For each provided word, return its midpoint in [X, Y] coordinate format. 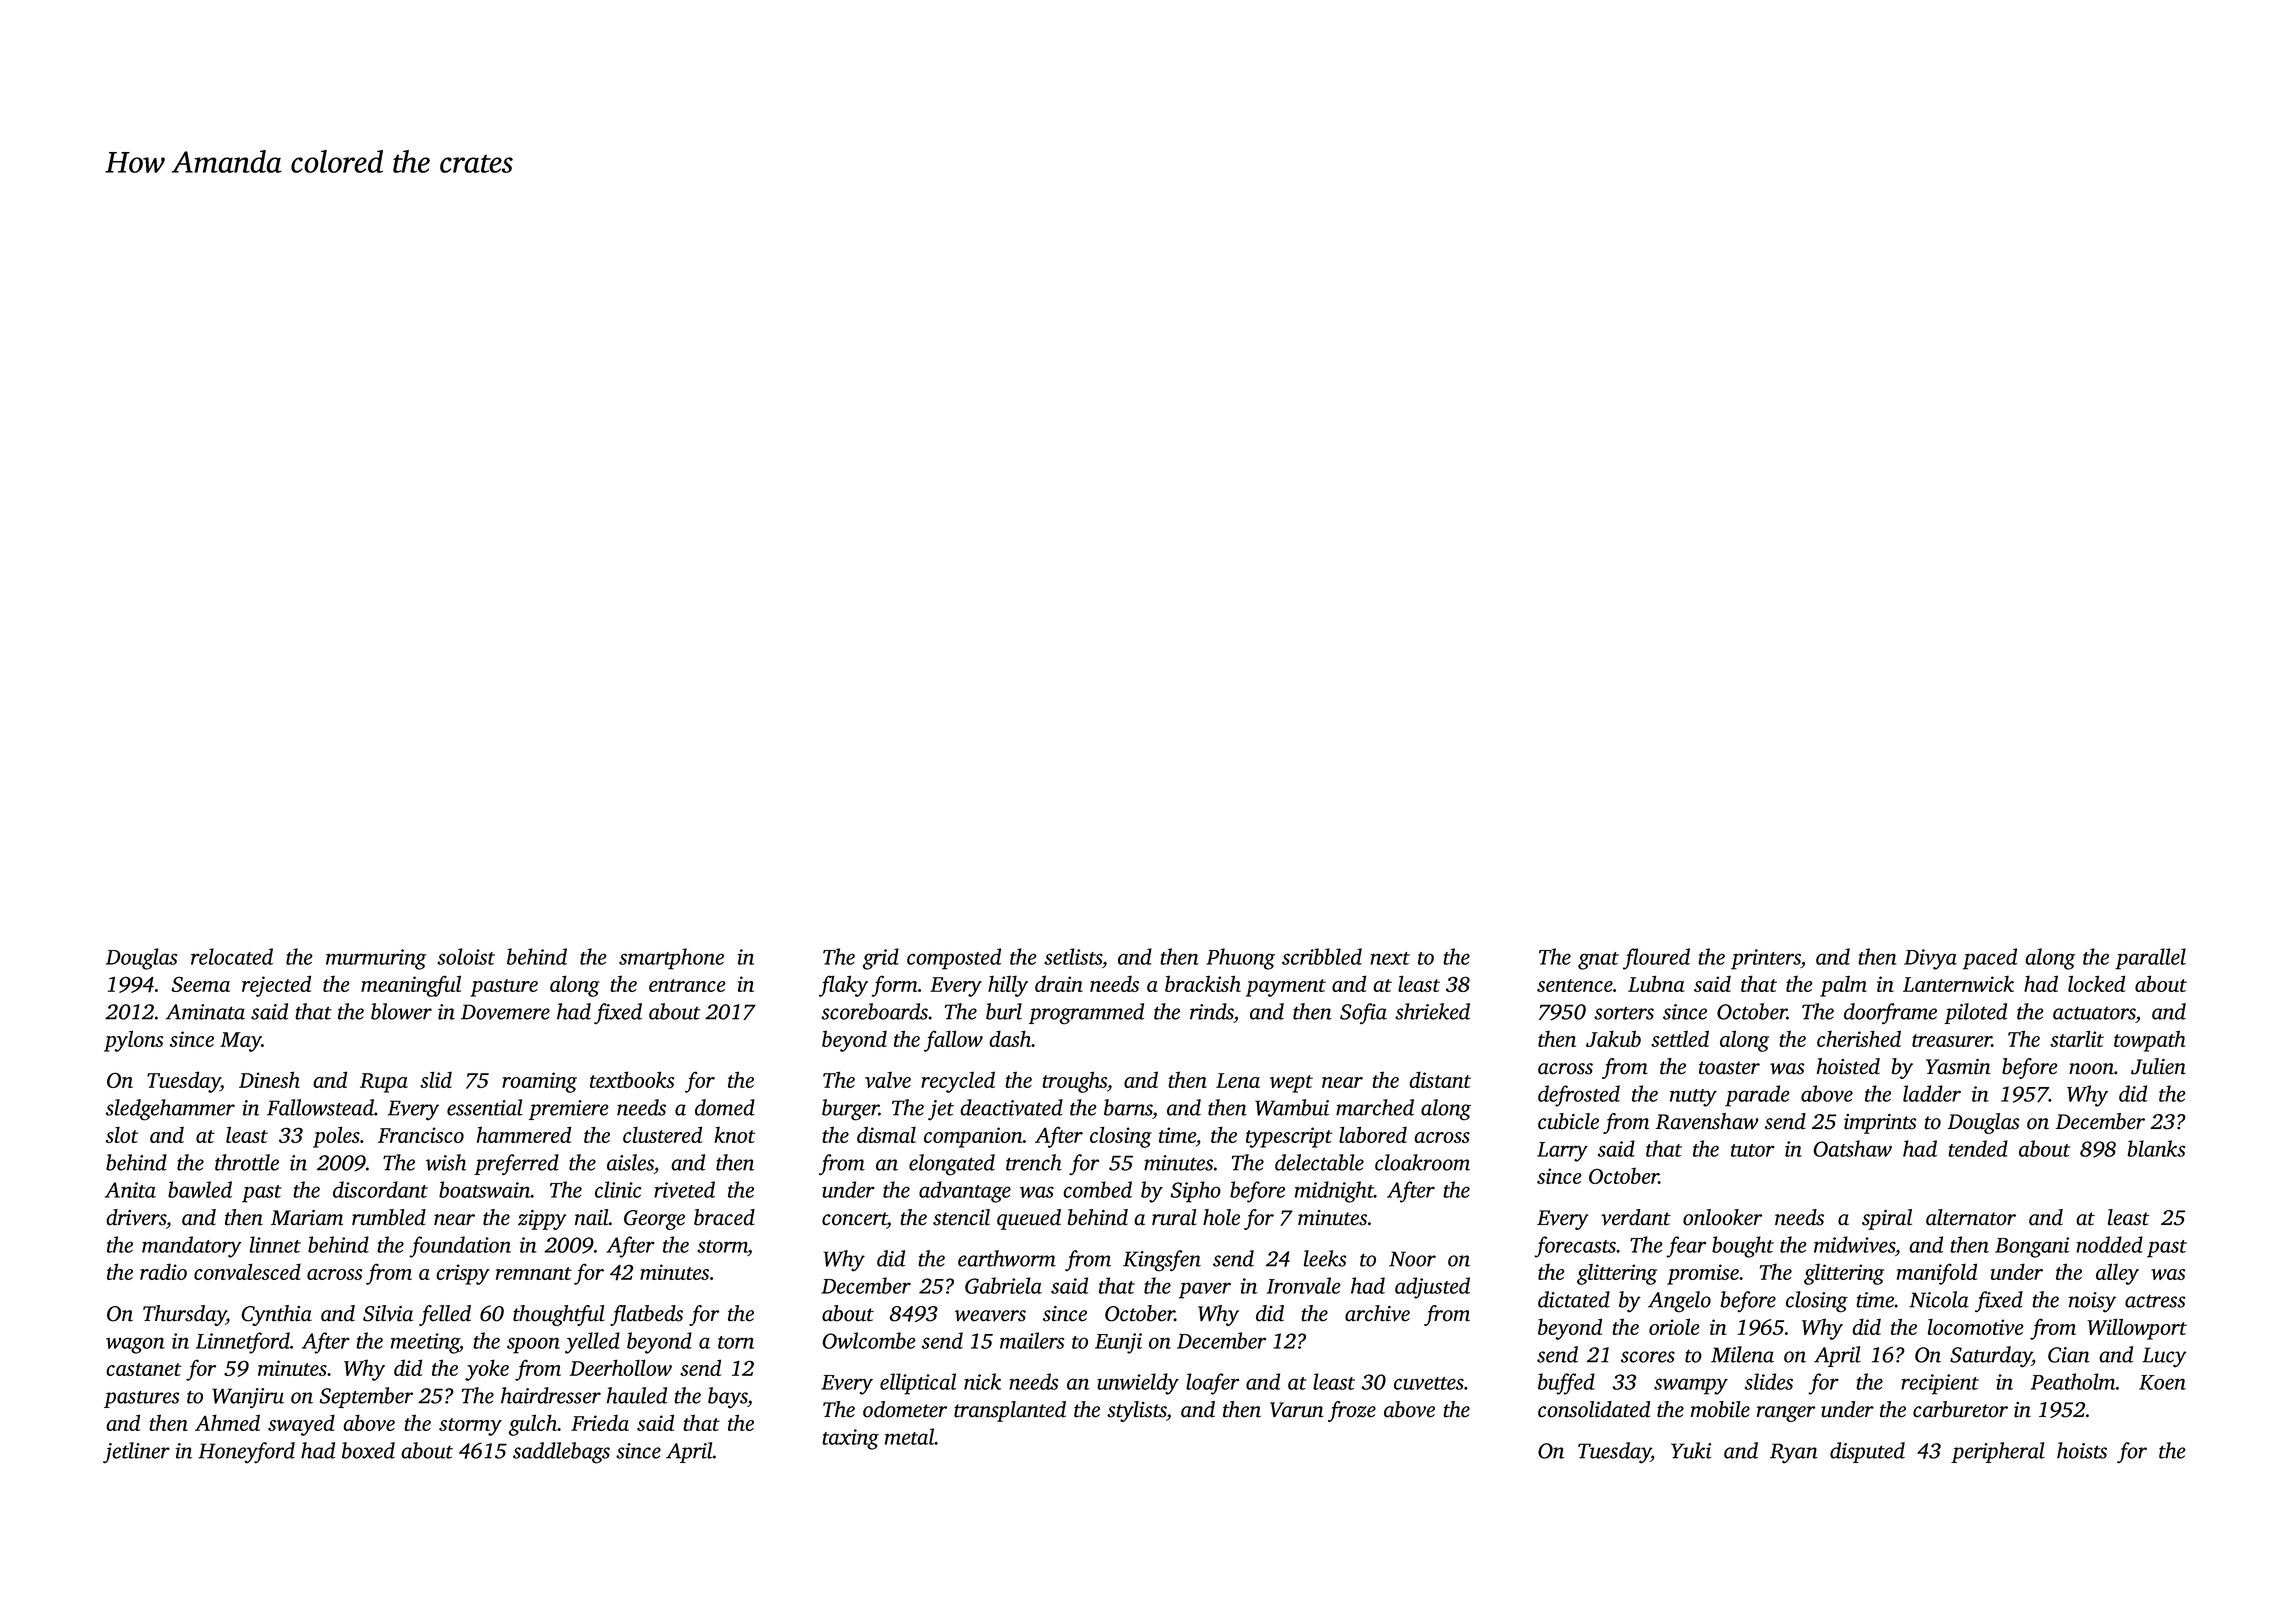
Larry [1562, 1152]
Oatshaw [1852, 1148]
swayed [301, 1425]
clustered [662, 1134]
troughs [1074, 1082]
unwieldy [1138, 1384]
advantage [965, 1192]
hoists [2082, 1450]
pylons [134, 1041]
